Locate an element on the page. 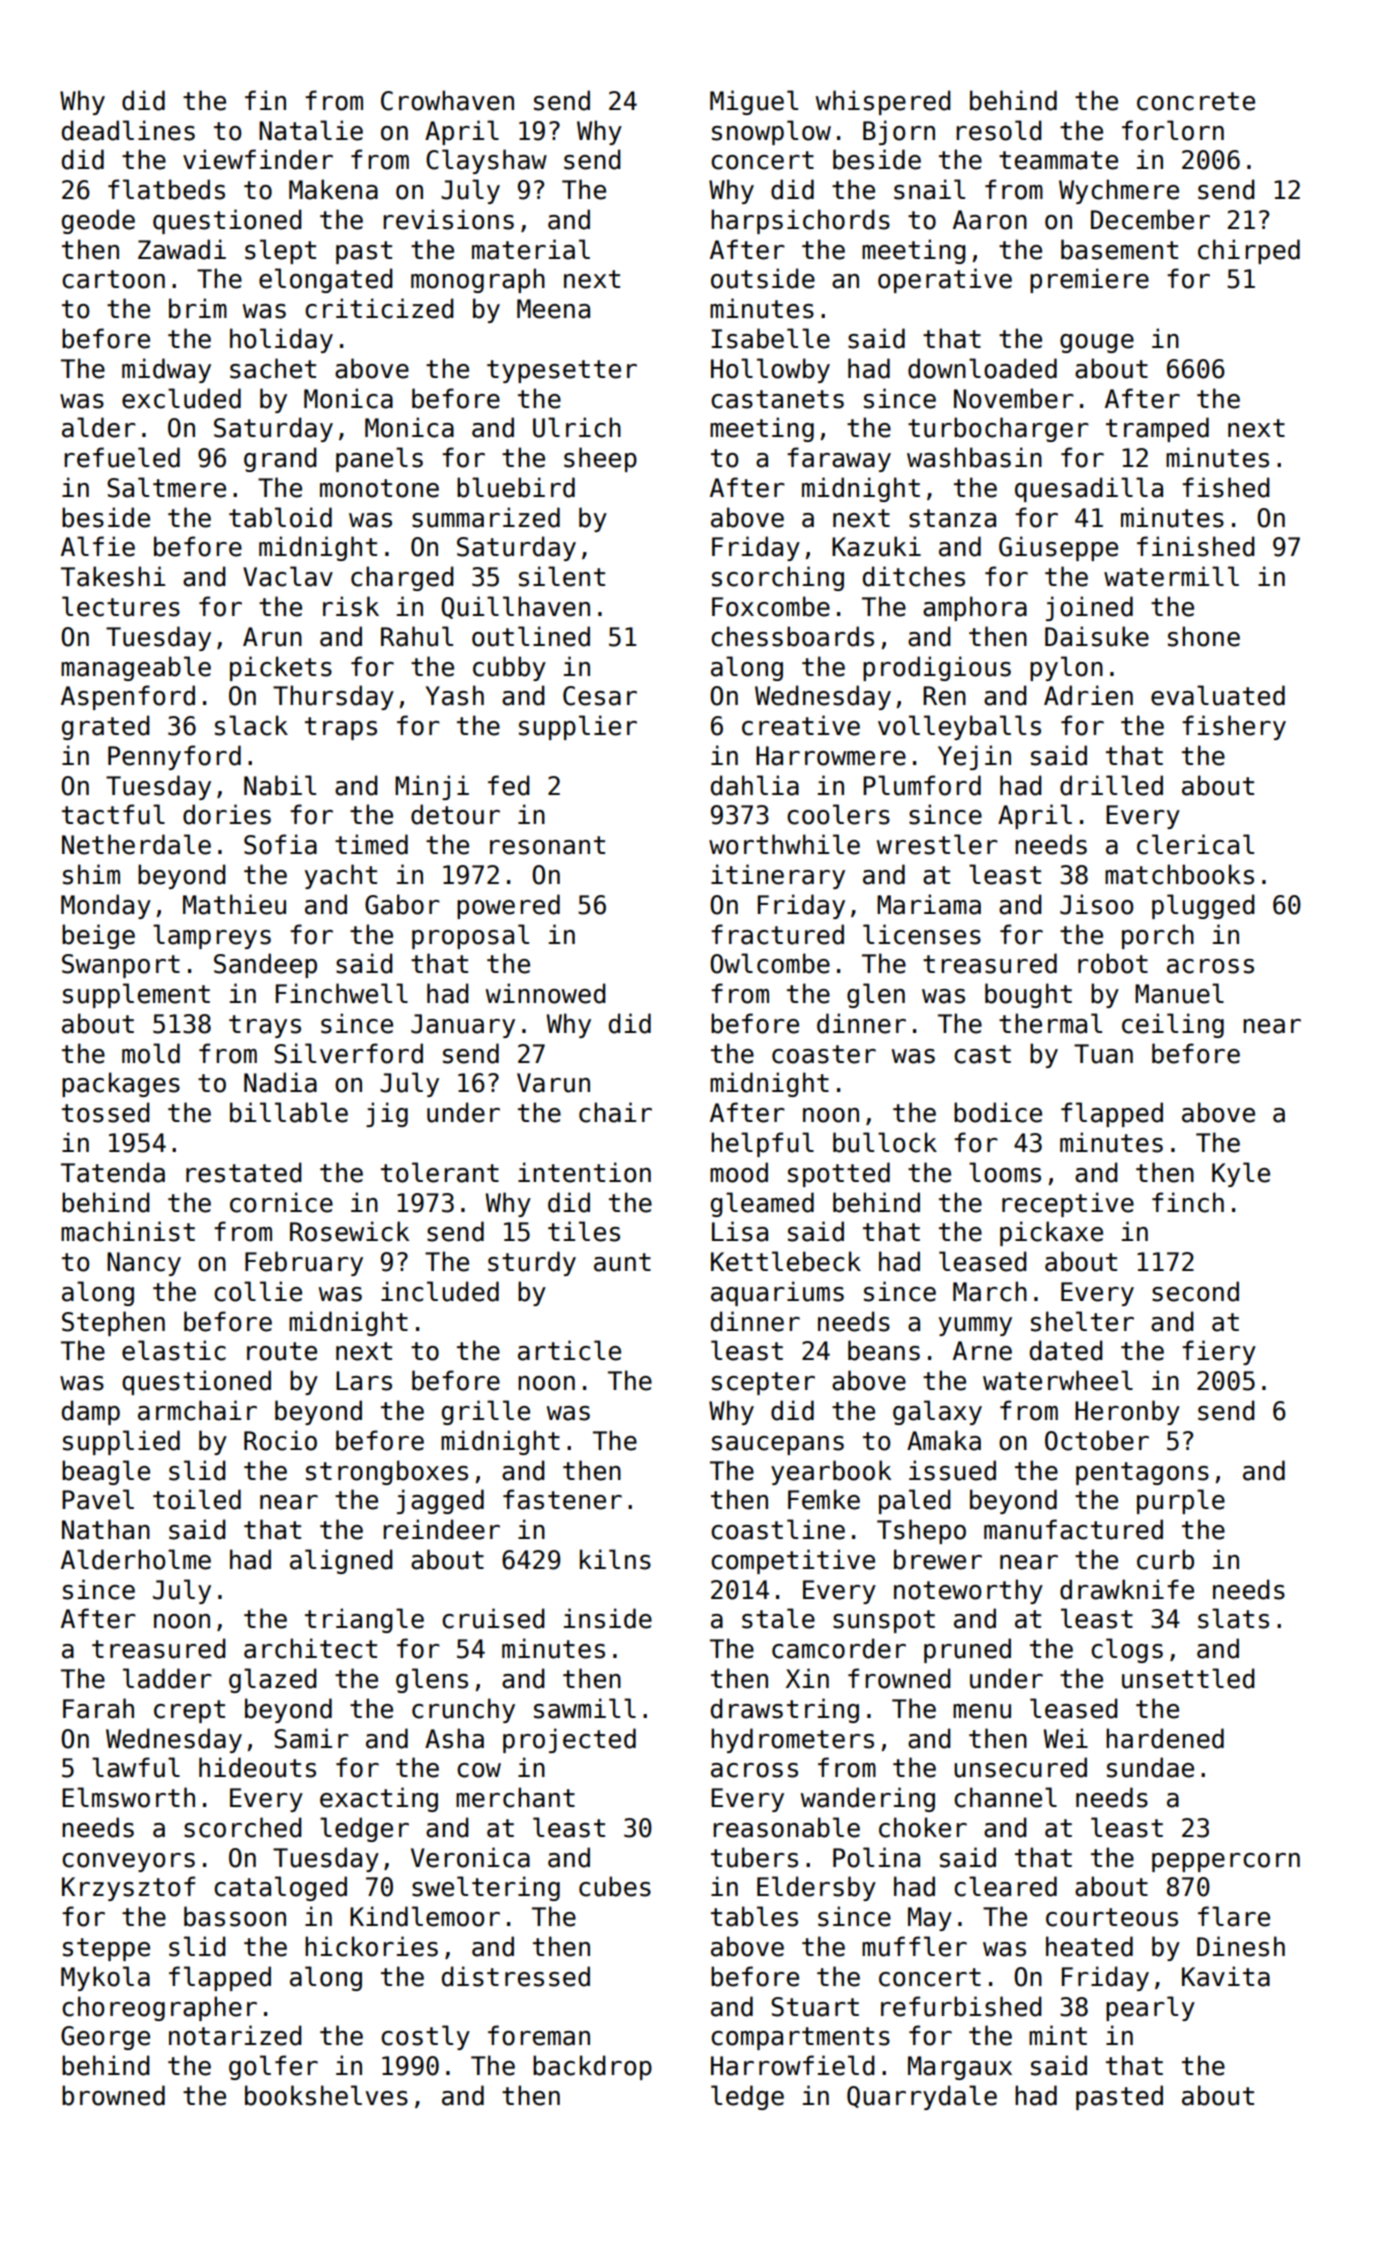 Image resolution: width=1373 pixels, height=2261 pixels. Quarrydale is located at coordinates (922, 2097).
